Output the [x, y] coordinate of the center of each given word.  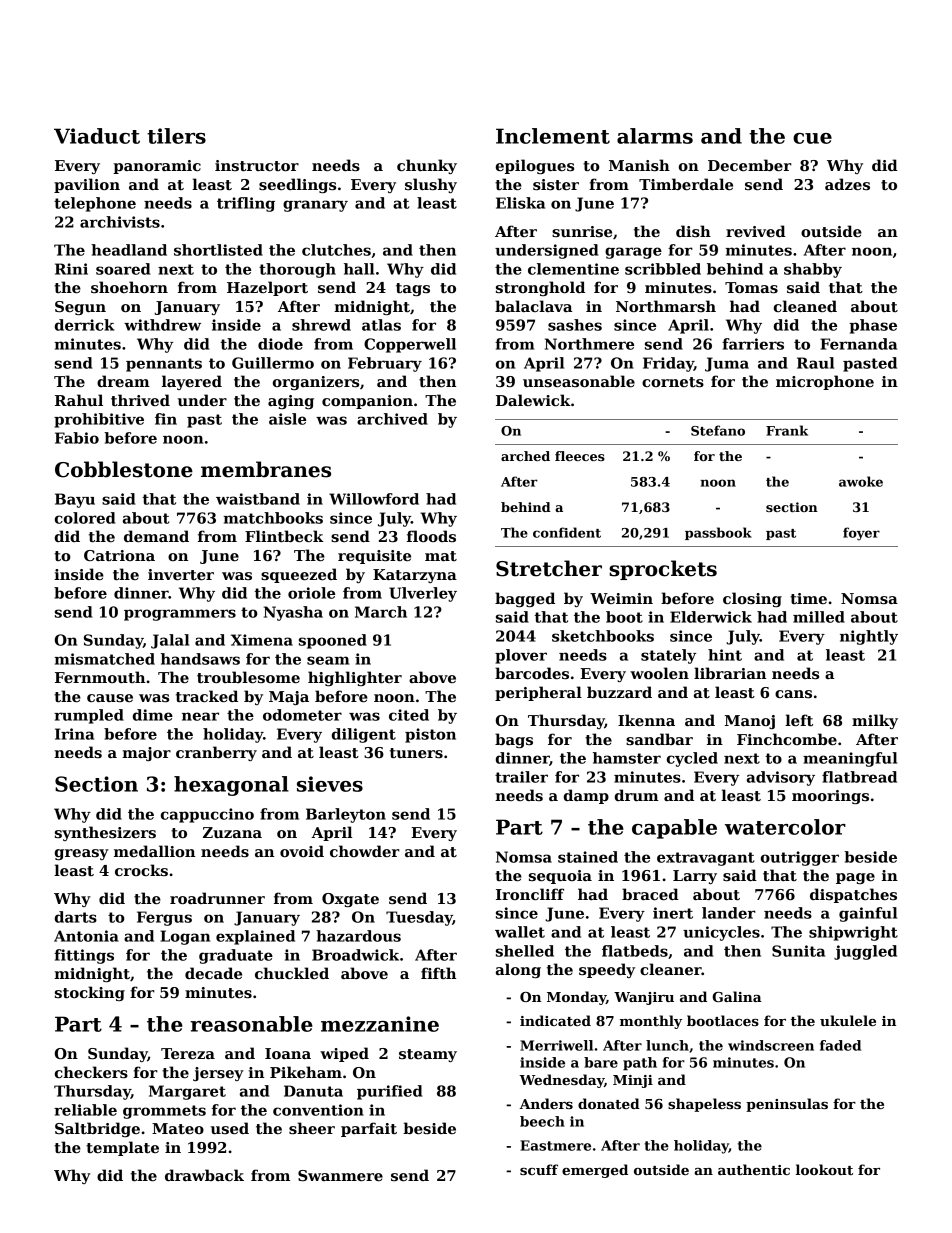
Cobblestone [124, 469]
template [122, 1148]
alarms [655, 136]
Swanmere [340, 1175]
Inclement [553, 136]
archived [392, 419]
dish [693, 231]
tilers [176, 136]
